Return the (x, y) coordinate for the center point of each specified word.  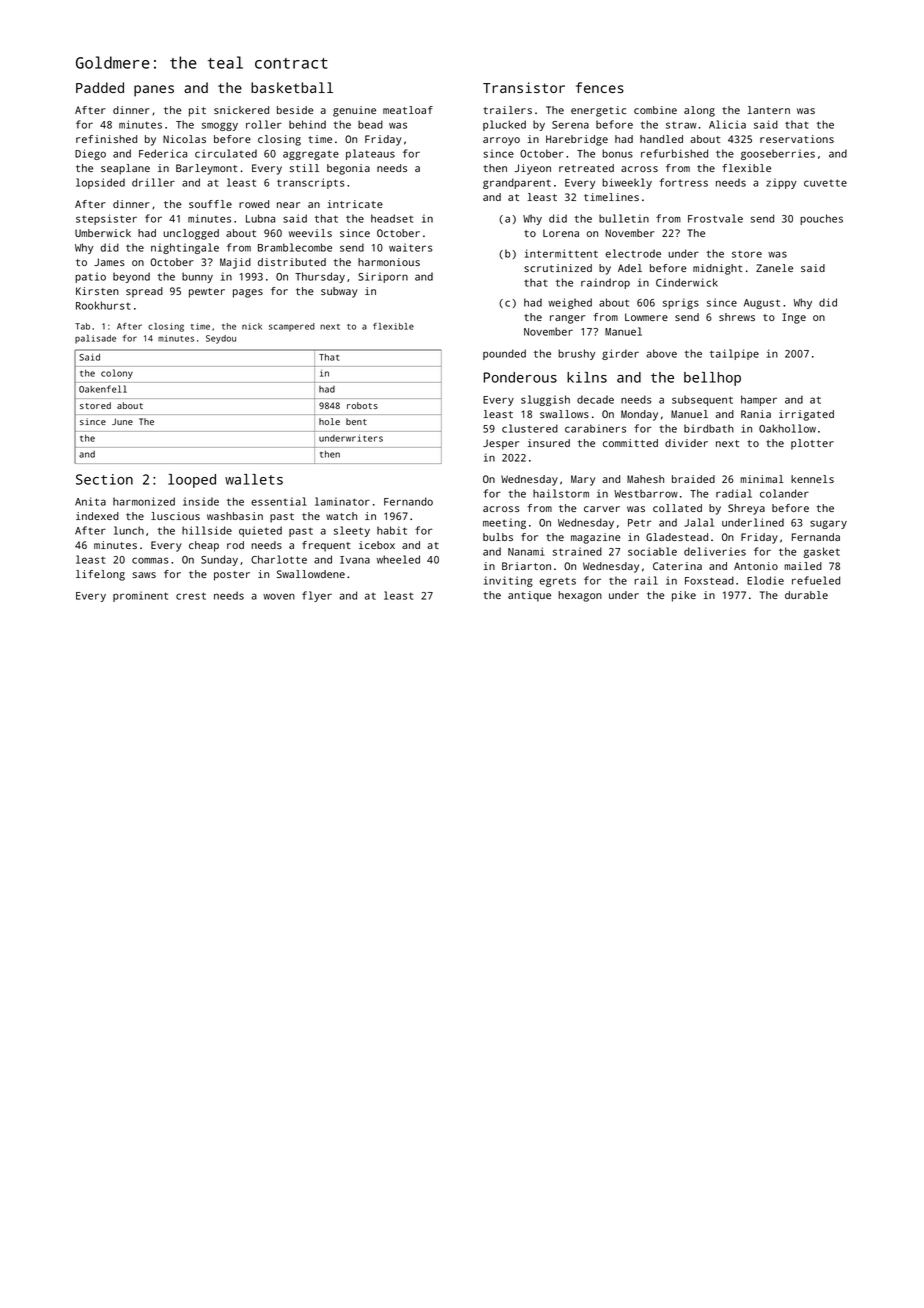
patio (90, 277)
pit (197, 111)
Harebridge (577, 140)
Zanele (774, 268)
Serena (570, 125)
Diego (90, 154)
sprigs (681, 303)
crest (191, 596)
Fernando (408, 501)
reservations (797, 139)
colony (117, 374)
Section (104, 479)
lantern (769, 110)
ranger (567, 319)
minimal (762, 479)
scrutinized (558, 268)
